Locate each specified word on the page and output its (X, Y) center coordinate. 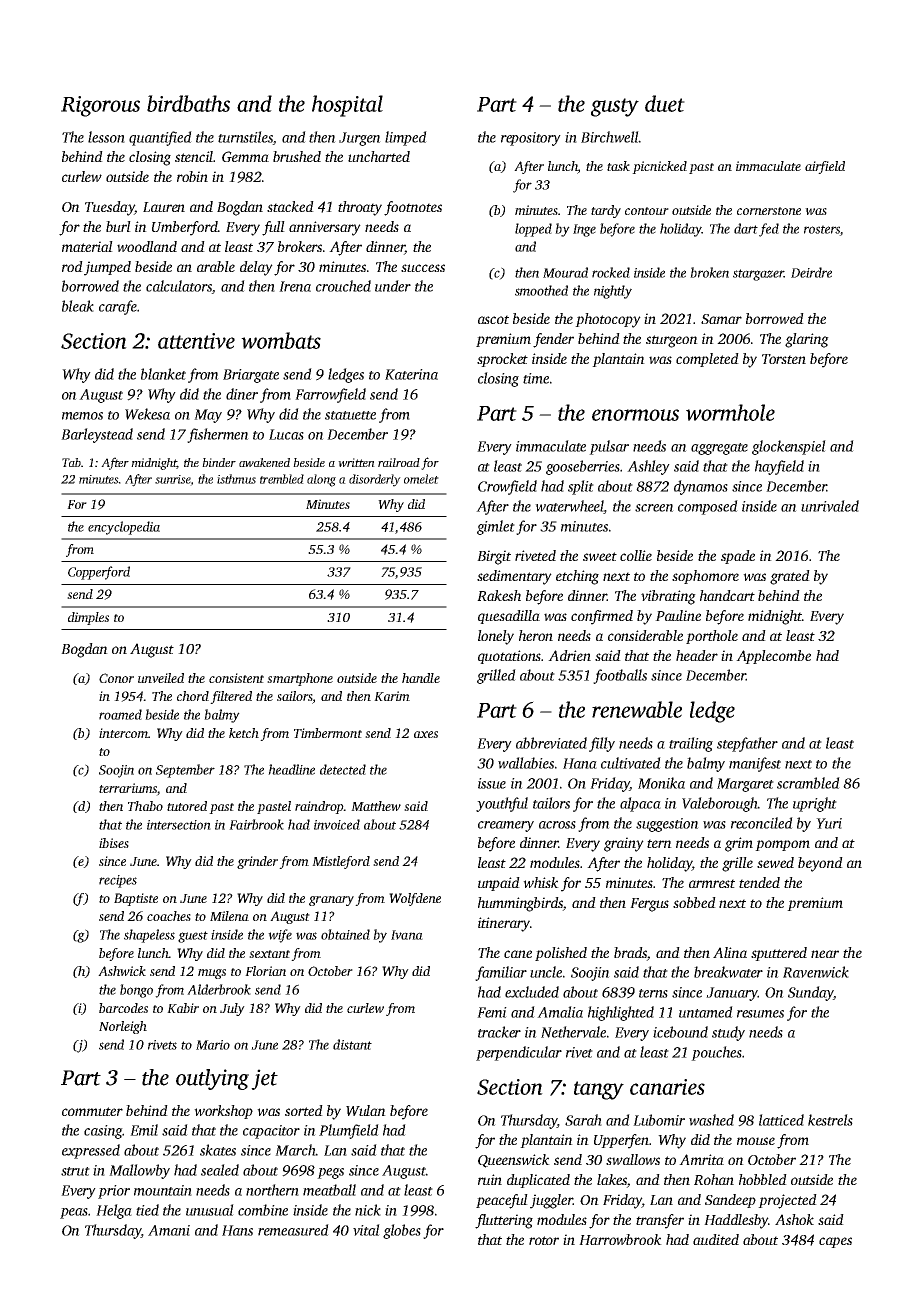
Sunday (810, 993)
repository (531, 139)
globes (402, 1231)
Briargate (251, 376)
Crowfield (507, 487)
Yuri (829, 823)
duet (665, 103)
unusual (210, 1210)
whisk (541, 882)
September (185, 771)
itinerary (504, 924)
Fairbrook (256, 824)
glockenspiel (789, 447)
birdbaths (188, 103)
